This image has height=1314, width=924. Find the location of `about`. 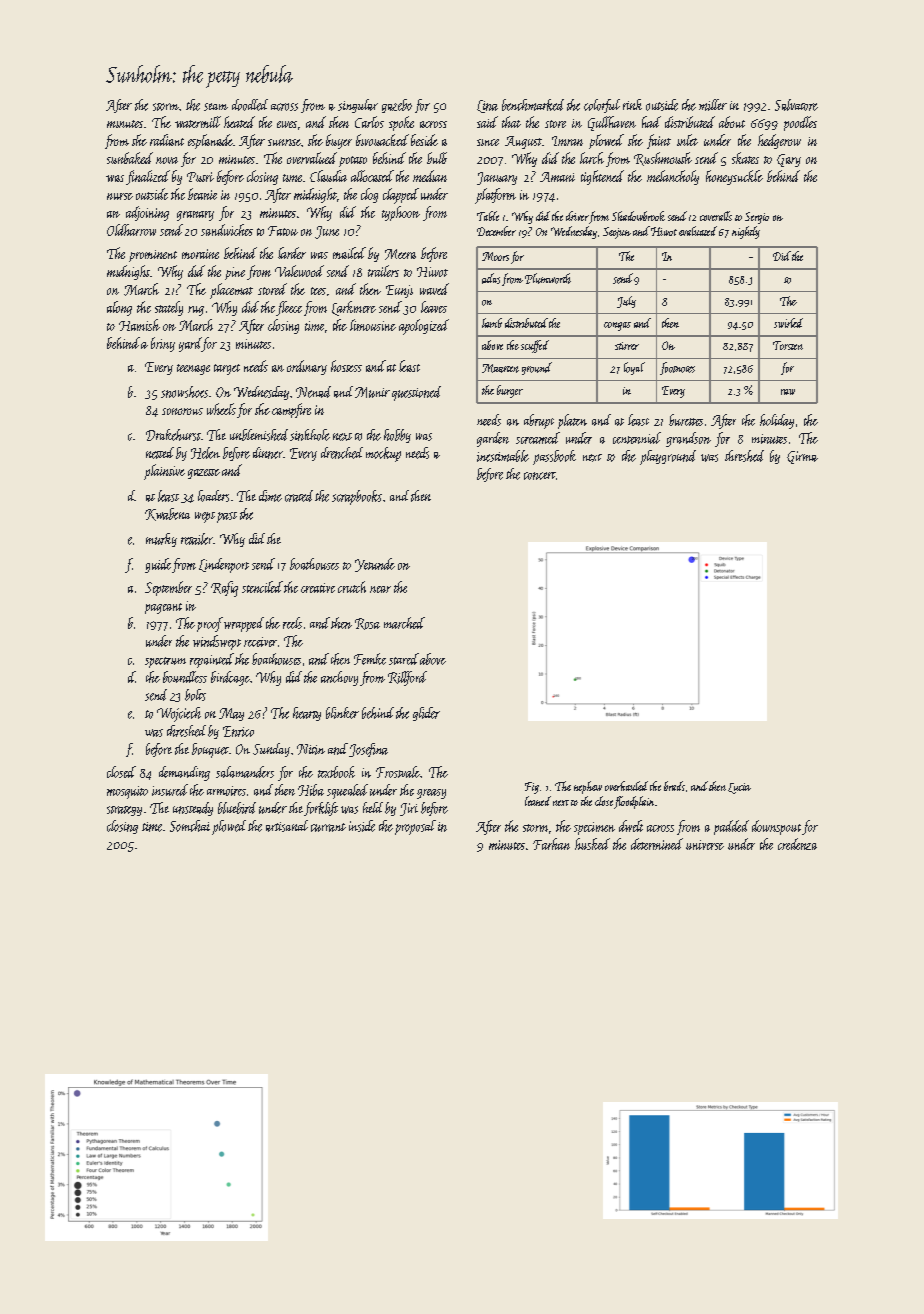

about is located at coordinates (732, 122).
